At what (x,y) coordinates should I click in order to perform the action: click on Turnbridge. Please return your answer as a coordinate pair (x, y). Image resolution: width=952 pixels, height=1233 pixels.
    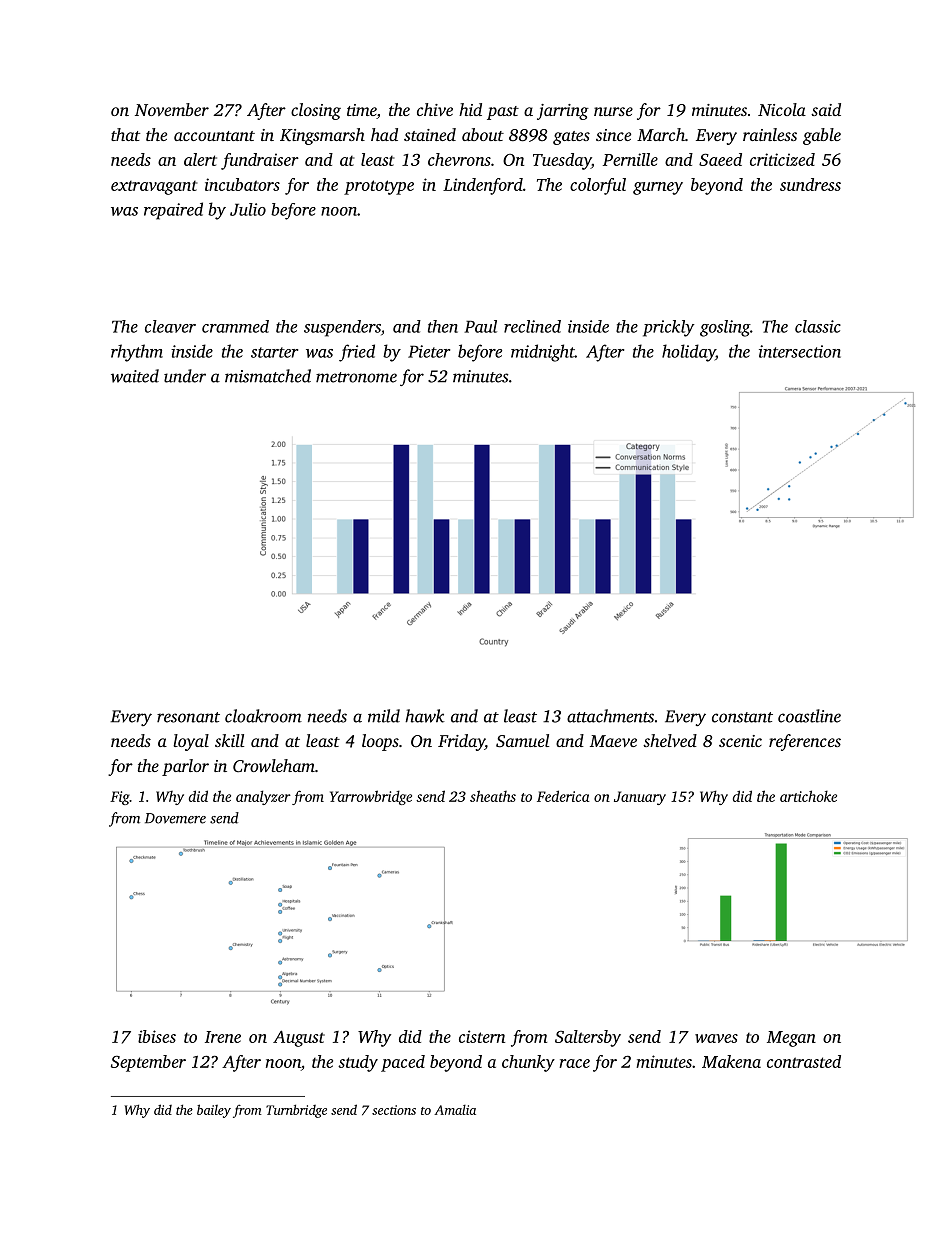
    Looking at the image, I should click on (296, 1111).
